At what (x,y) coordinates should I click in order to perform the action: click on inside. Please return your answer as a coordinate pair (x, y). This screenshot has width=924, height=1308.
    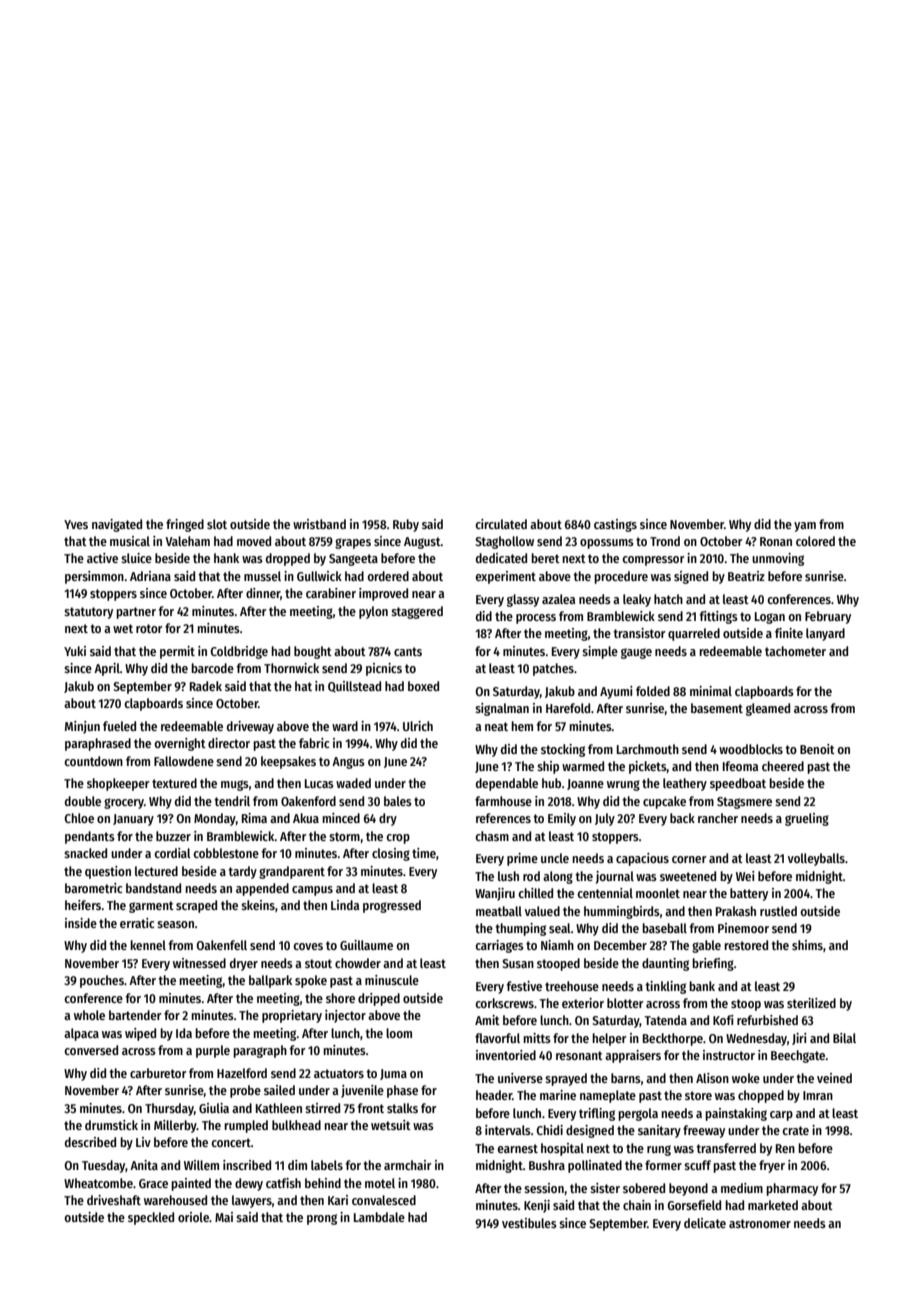
    Looking at the image, I should click on (81, 923).
